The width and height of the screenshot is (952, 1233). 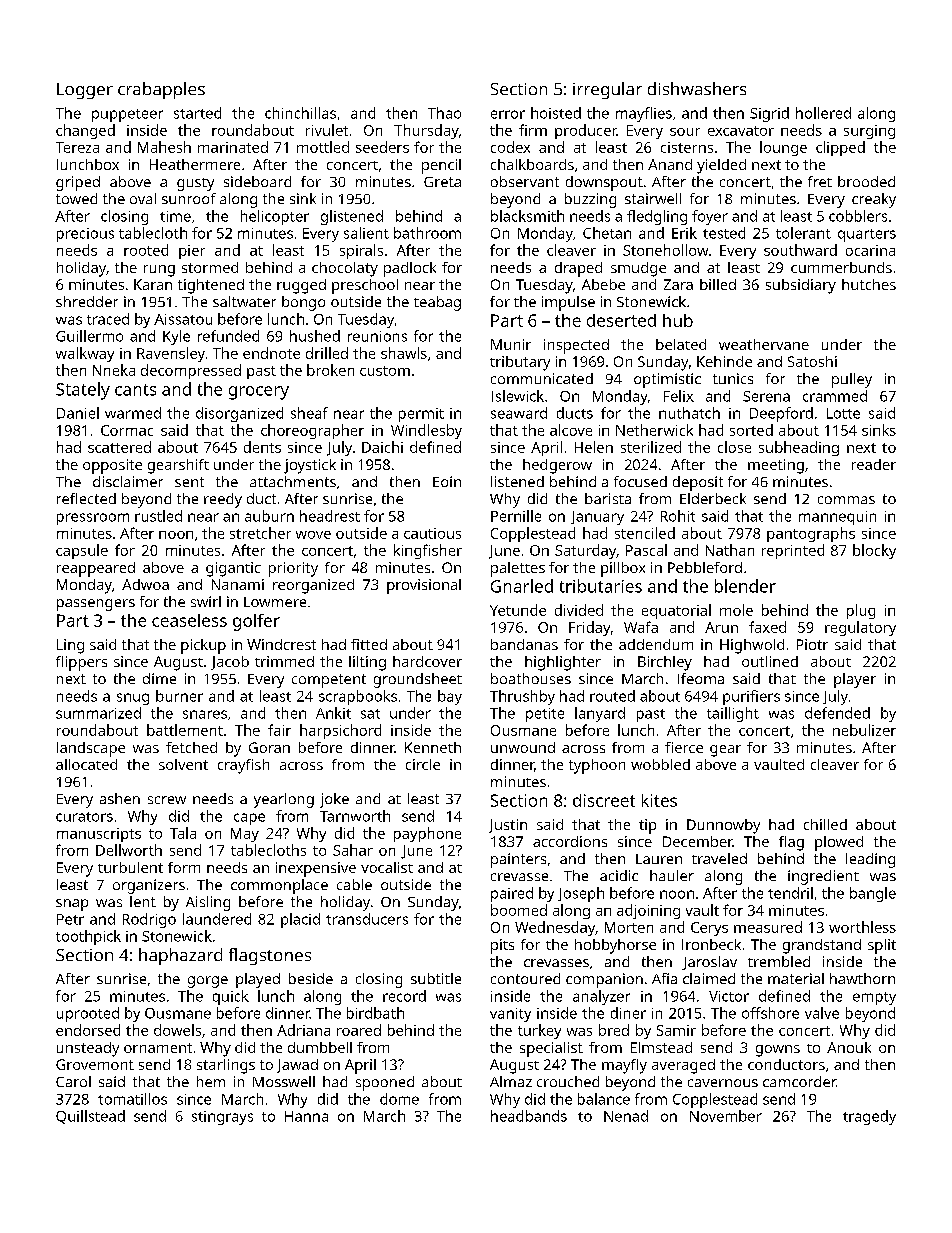 I want to click on allocated, so click(x=86, y=764).
